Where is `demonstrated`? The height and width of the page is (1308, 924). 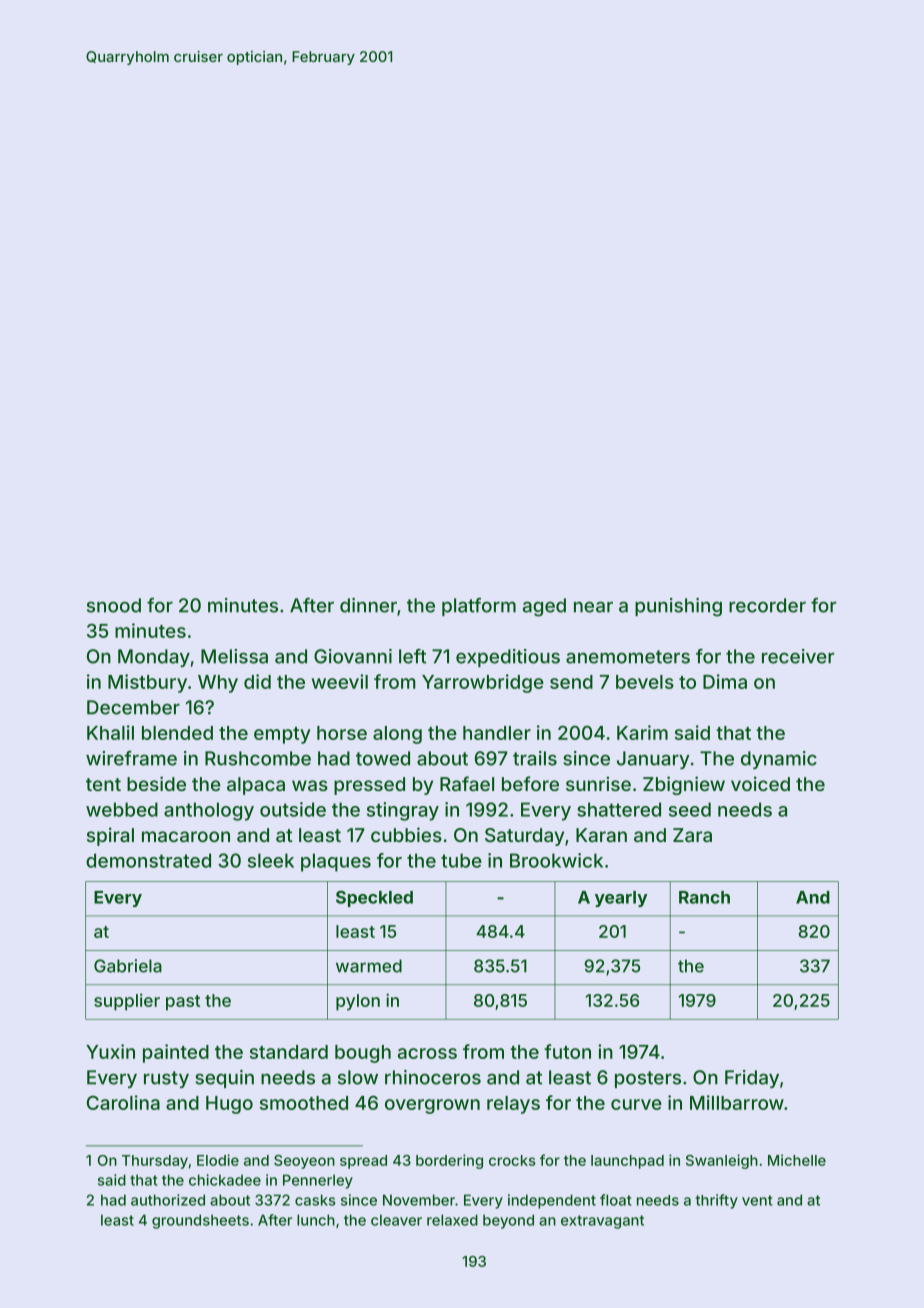 demonstrated is located at coordinates (148, 860).
